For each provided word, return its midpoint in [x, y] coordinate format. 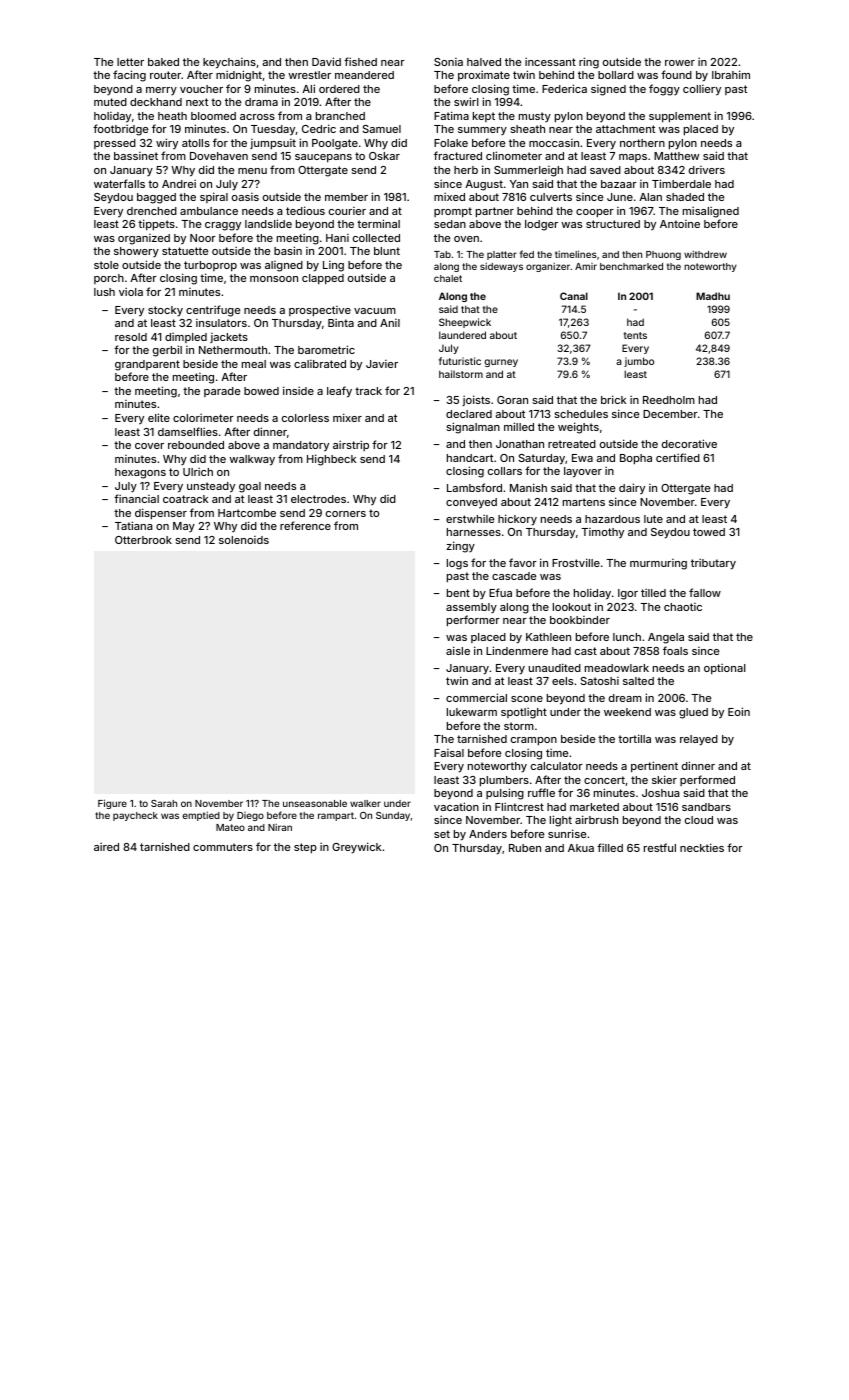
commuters [223, 847]
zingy [460, 547]
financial [136, 498]
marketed [594, 807]
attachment [625, 129]
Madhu [713, 296]
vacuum [375, 311]
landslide [268, 223]
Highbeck [331, 460]
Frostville [576, 562]
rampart [336, 816]
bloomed [213, 116]
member [346, 197]
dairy [632, 489]
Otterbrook [143, 540]
